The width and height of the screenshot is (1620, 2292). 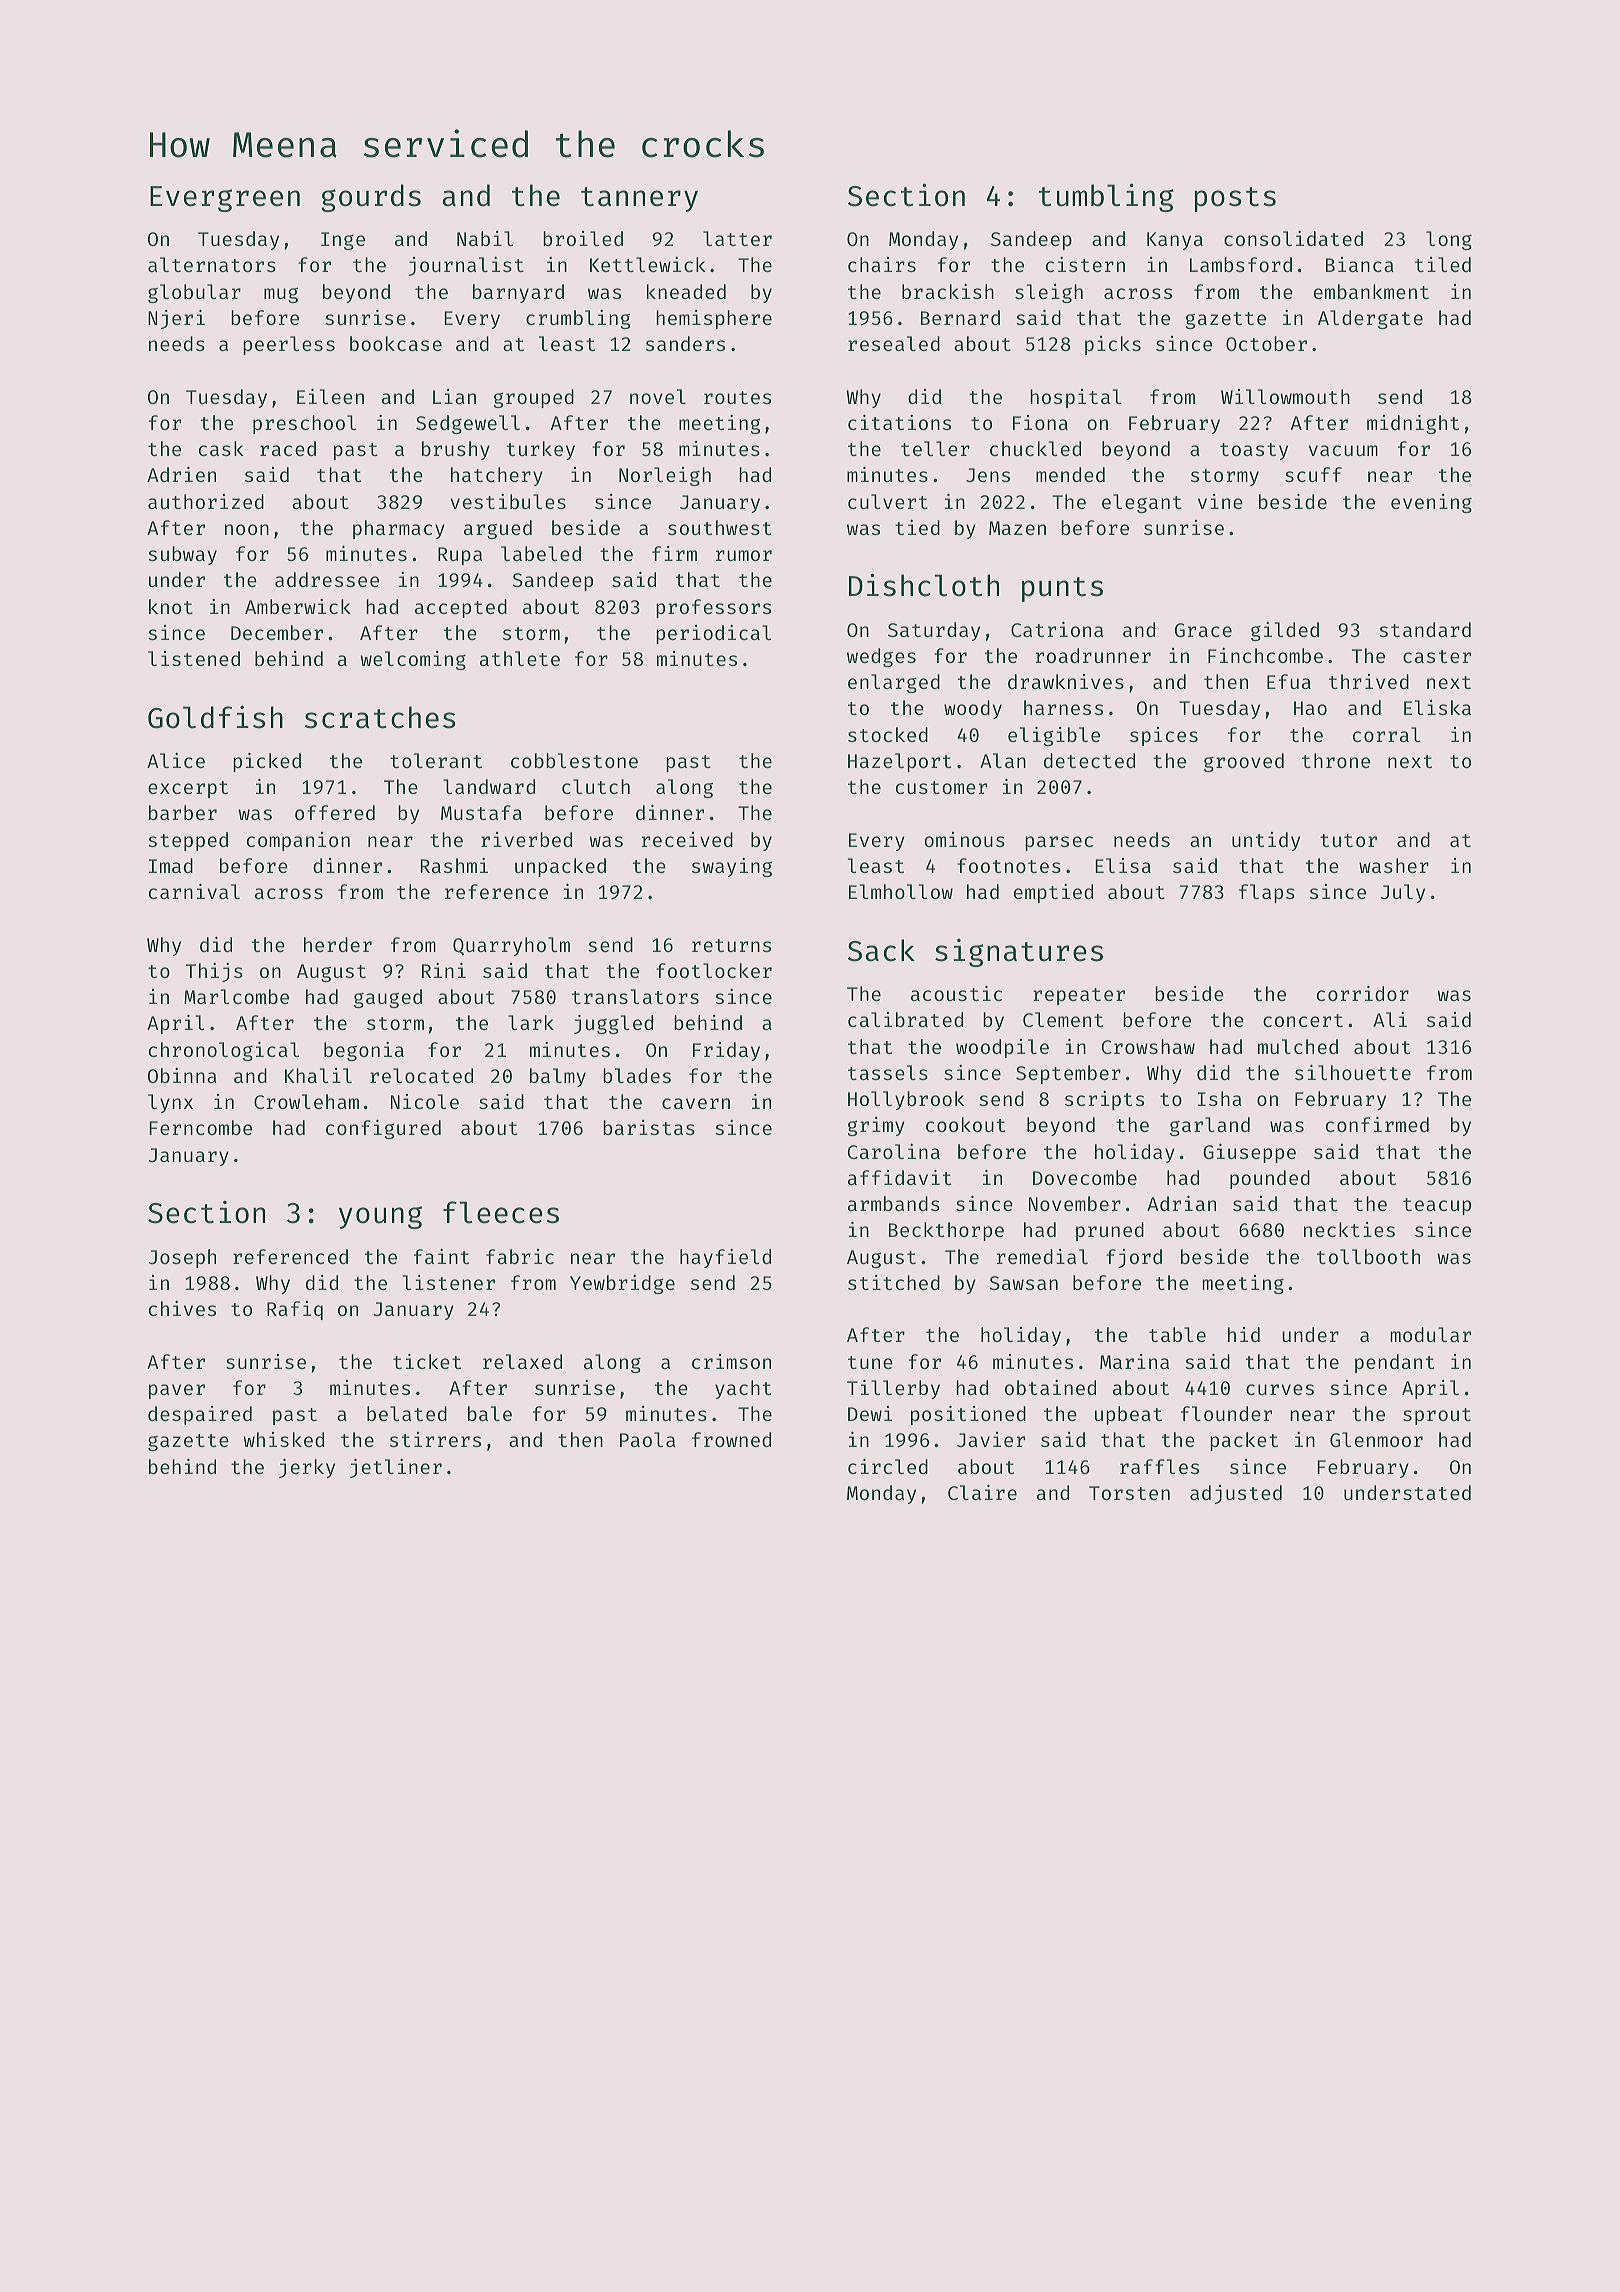 I want to click on baristas, so click(x=649, y=1127).
